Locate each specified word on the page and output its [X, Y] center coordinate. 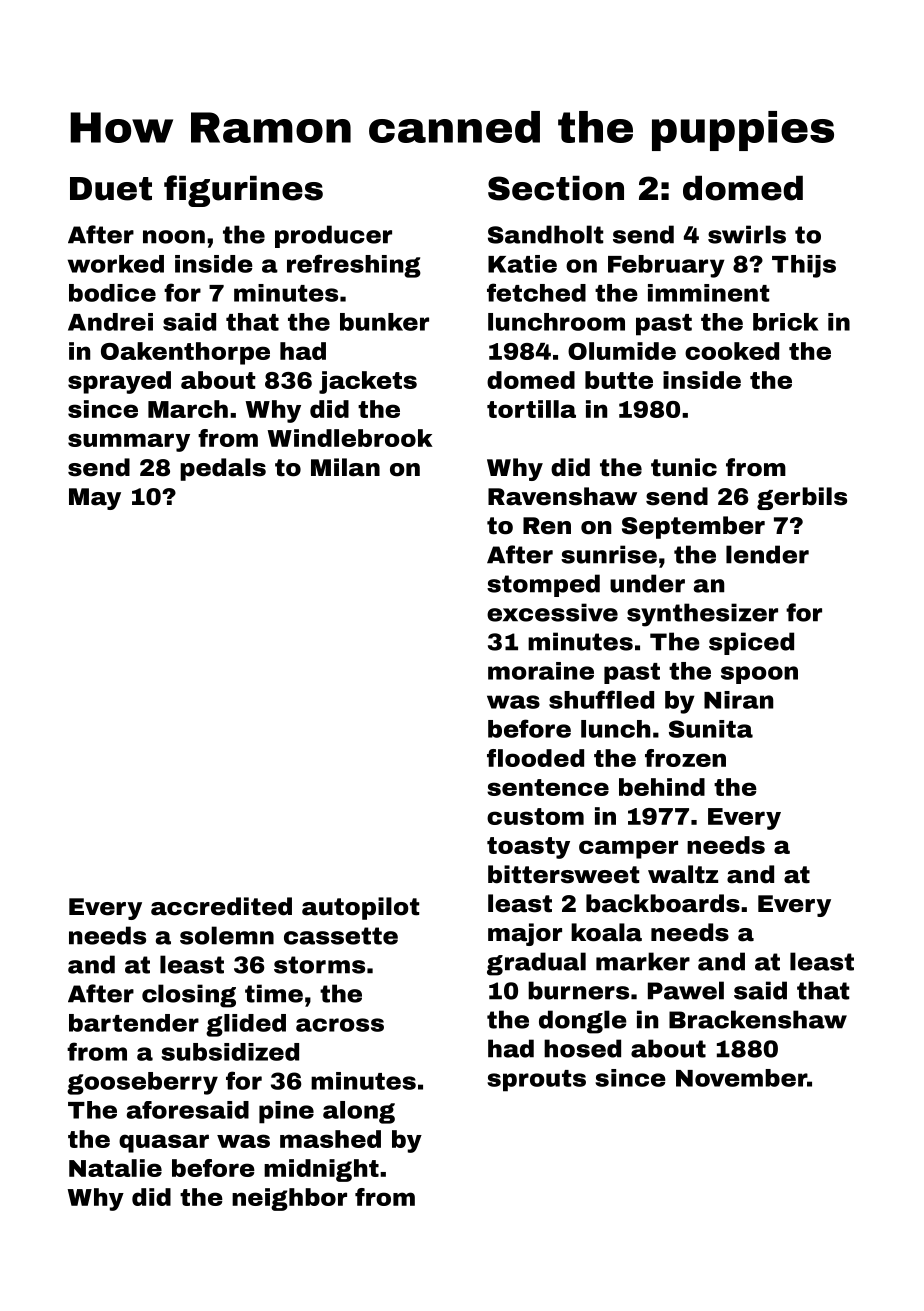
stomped [543, 585]
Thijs [804, 266]
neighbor [289, 1199]
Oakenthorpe [185, 353]
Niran [738, 700]
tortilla [531, 409]
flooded [535, 758]
